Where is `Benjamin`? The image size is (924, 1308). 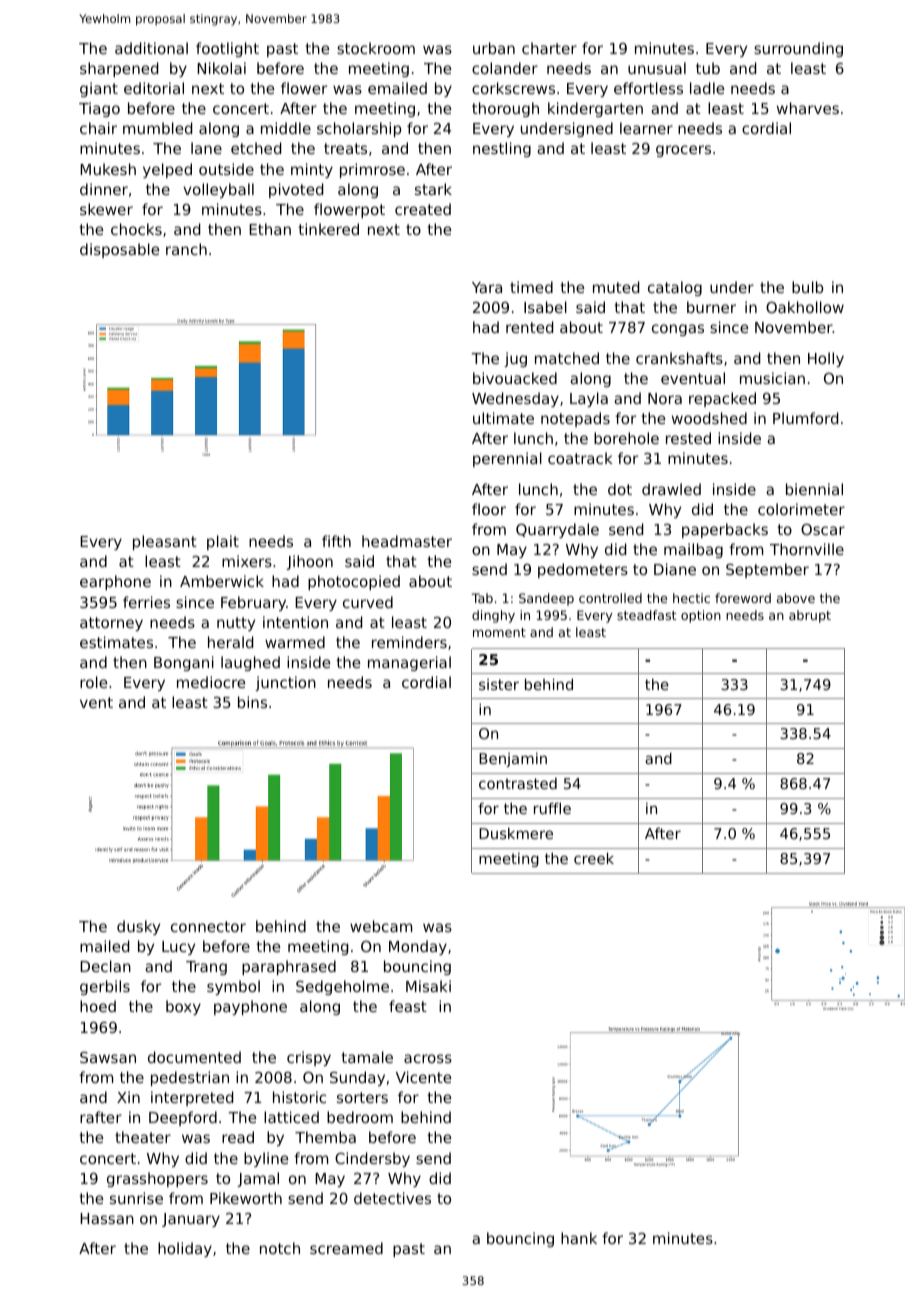
Benjamin is located at coordinates (513, 760).
